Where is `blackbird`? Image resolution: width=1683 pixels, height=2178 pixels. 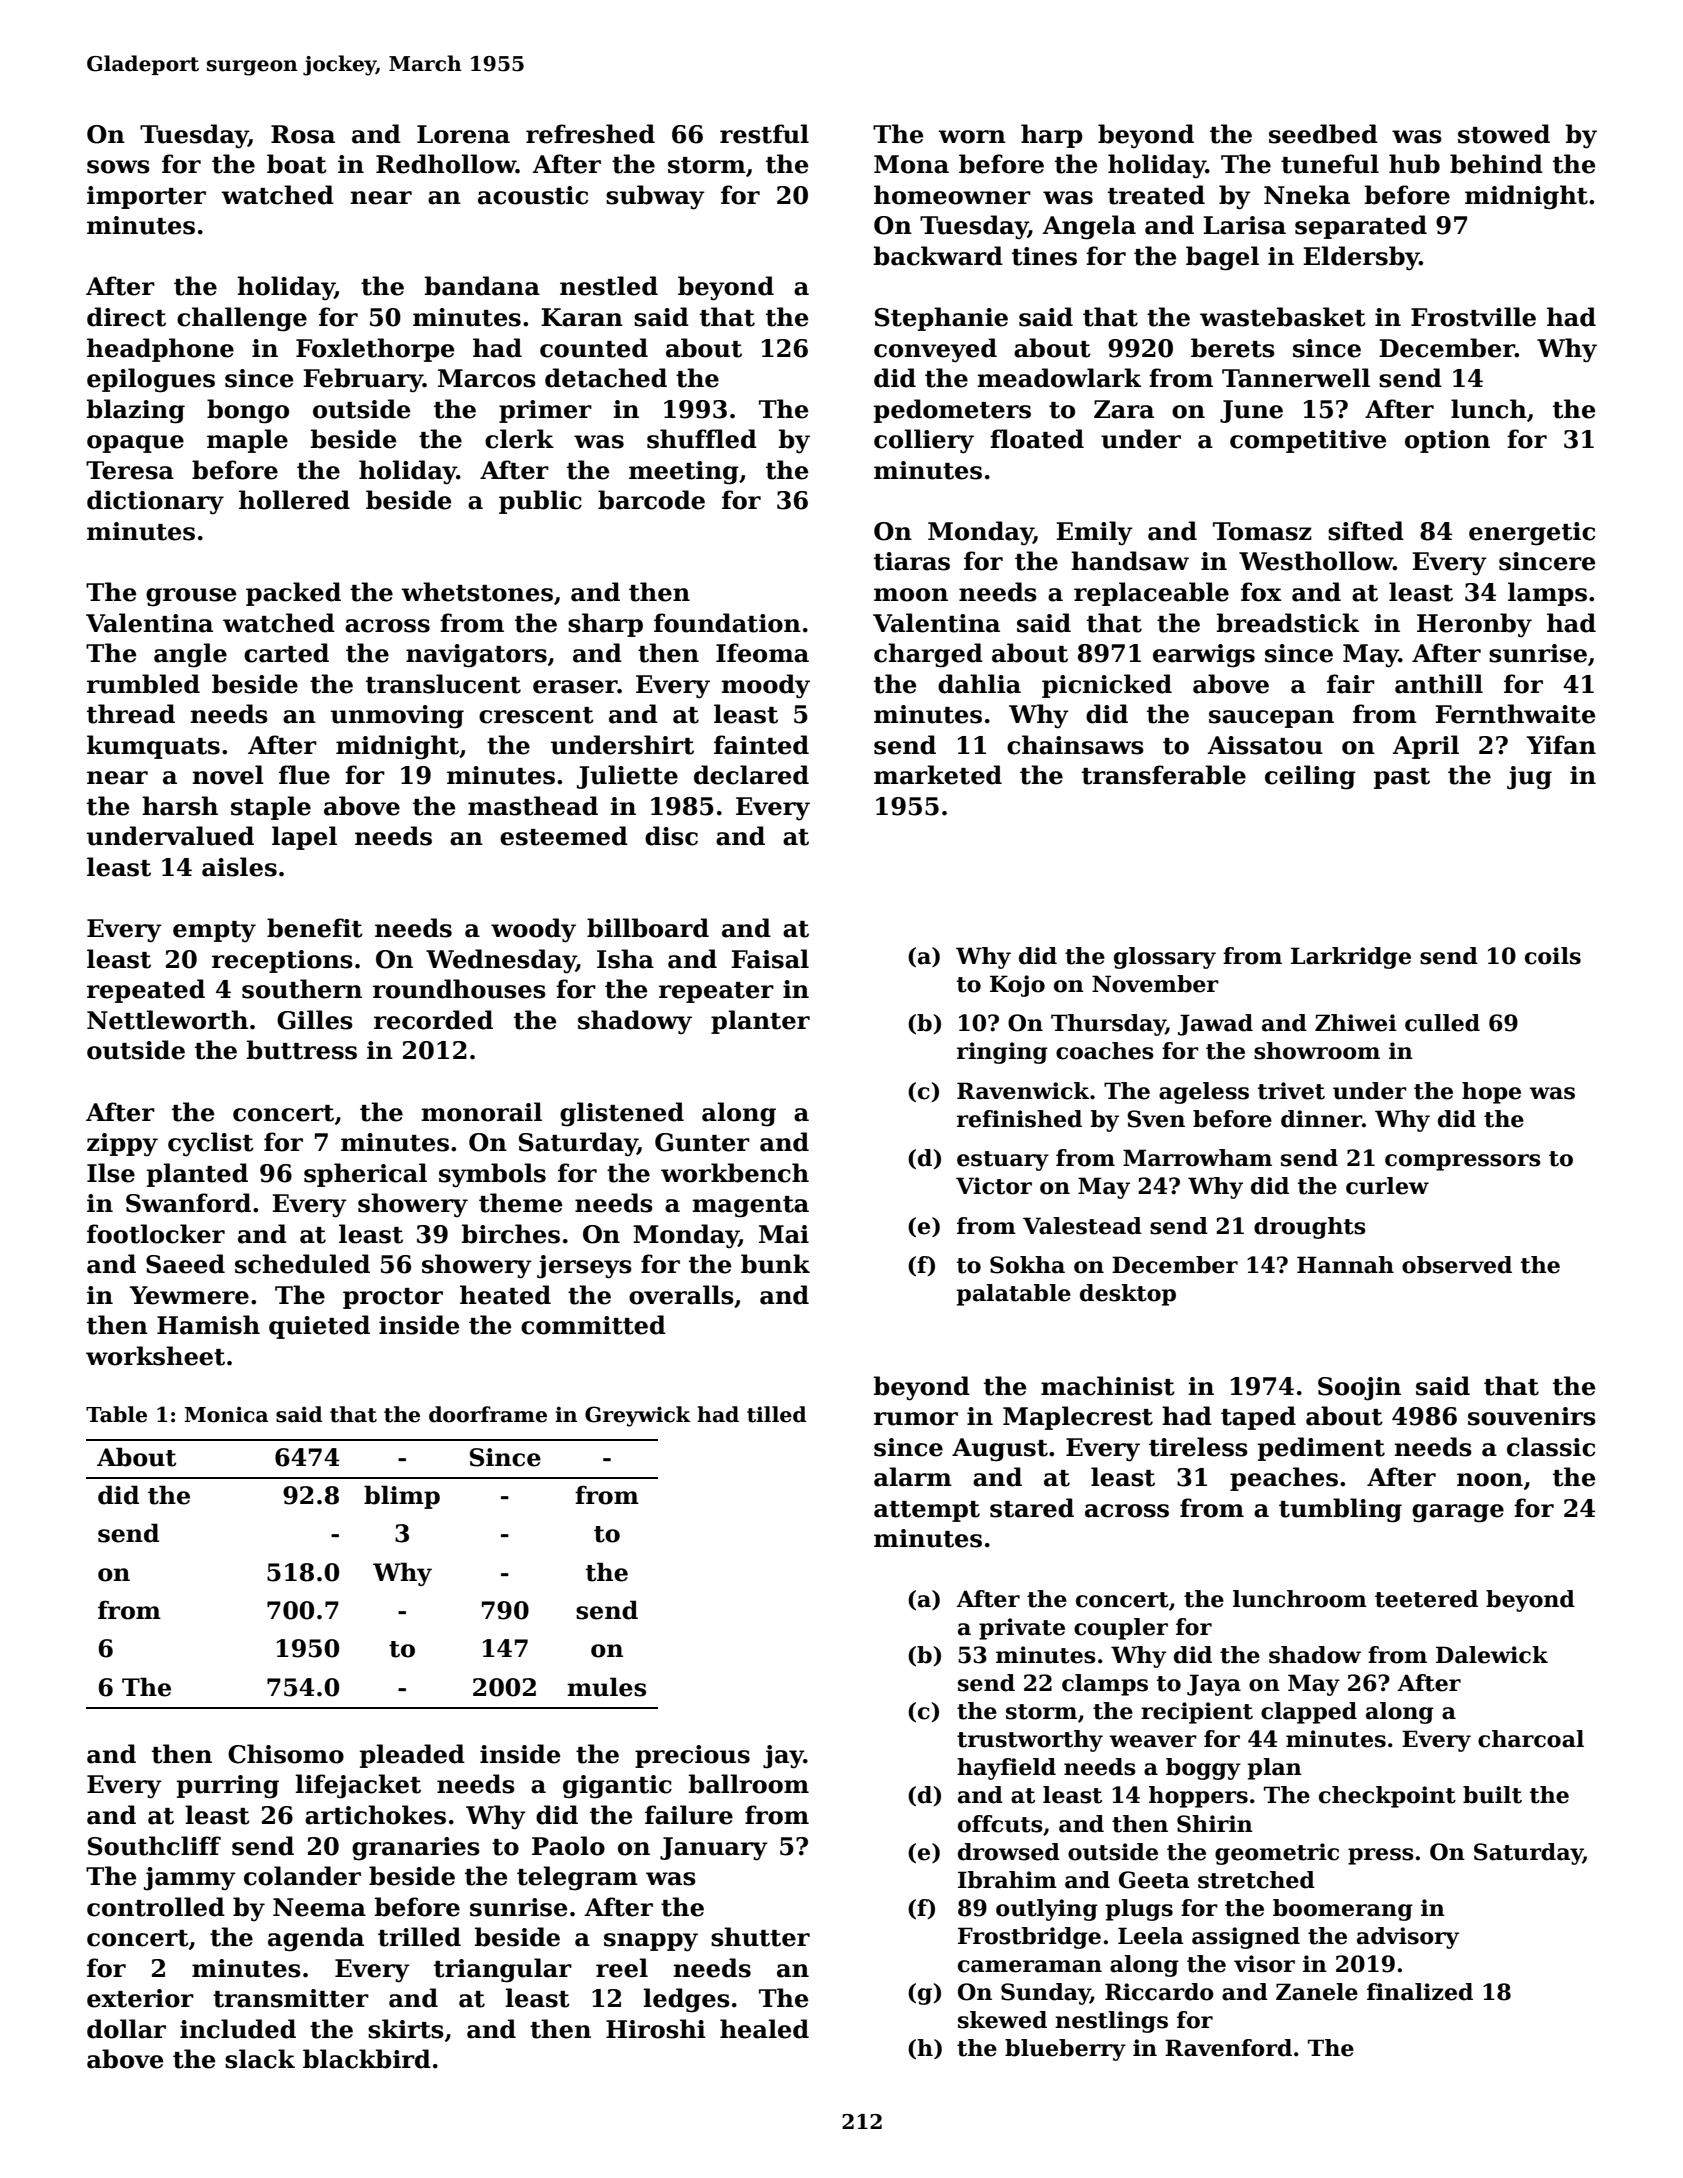
blackbird is located at coordinates (367, 2059).
